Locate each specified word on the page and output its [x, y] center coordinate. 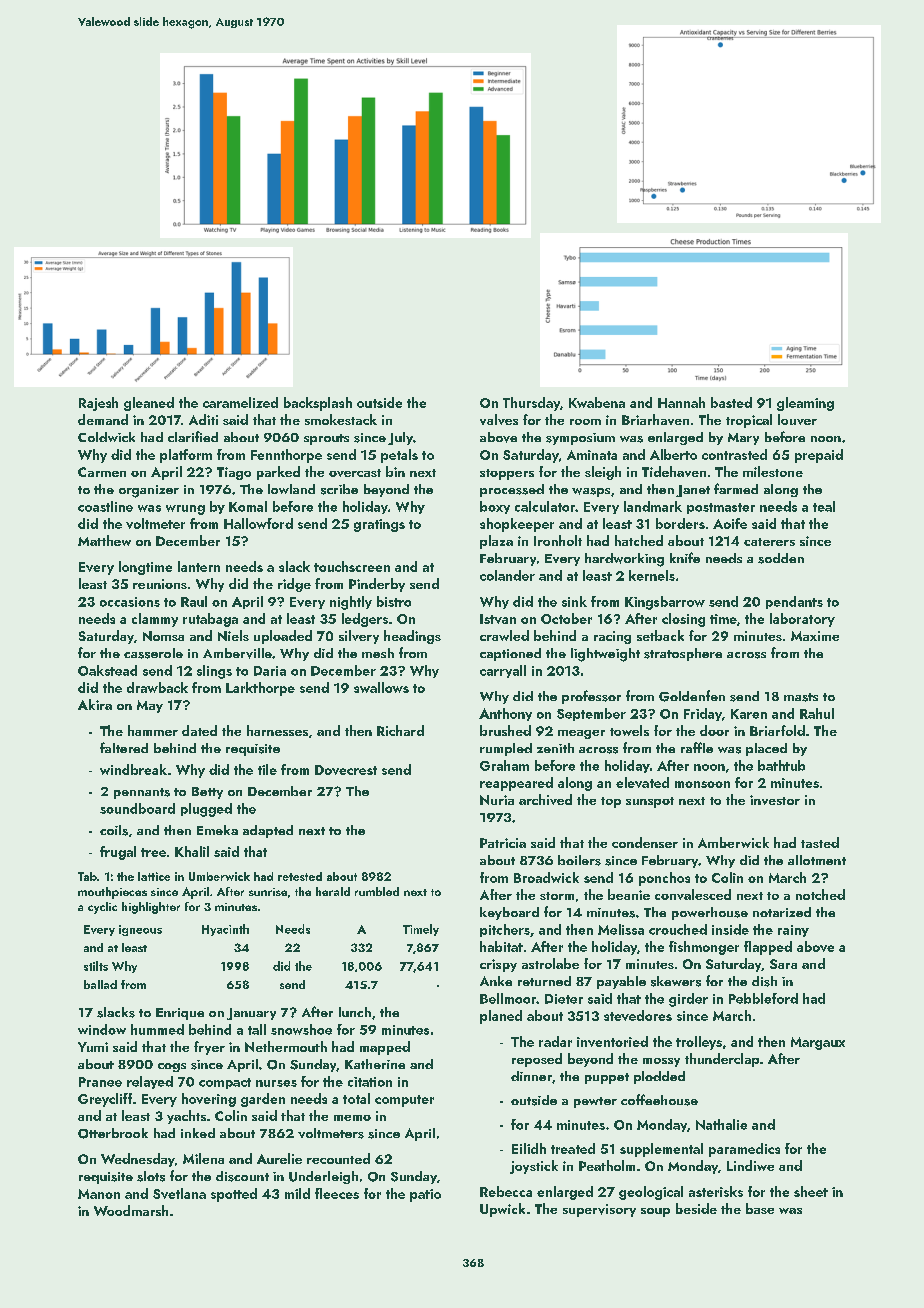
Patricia [503, 843]
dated [199, 730]
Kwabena [597, 402]
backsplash [318, 404]
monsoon [702, 784]
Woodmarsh [131, 1210]
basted [731, 402]
